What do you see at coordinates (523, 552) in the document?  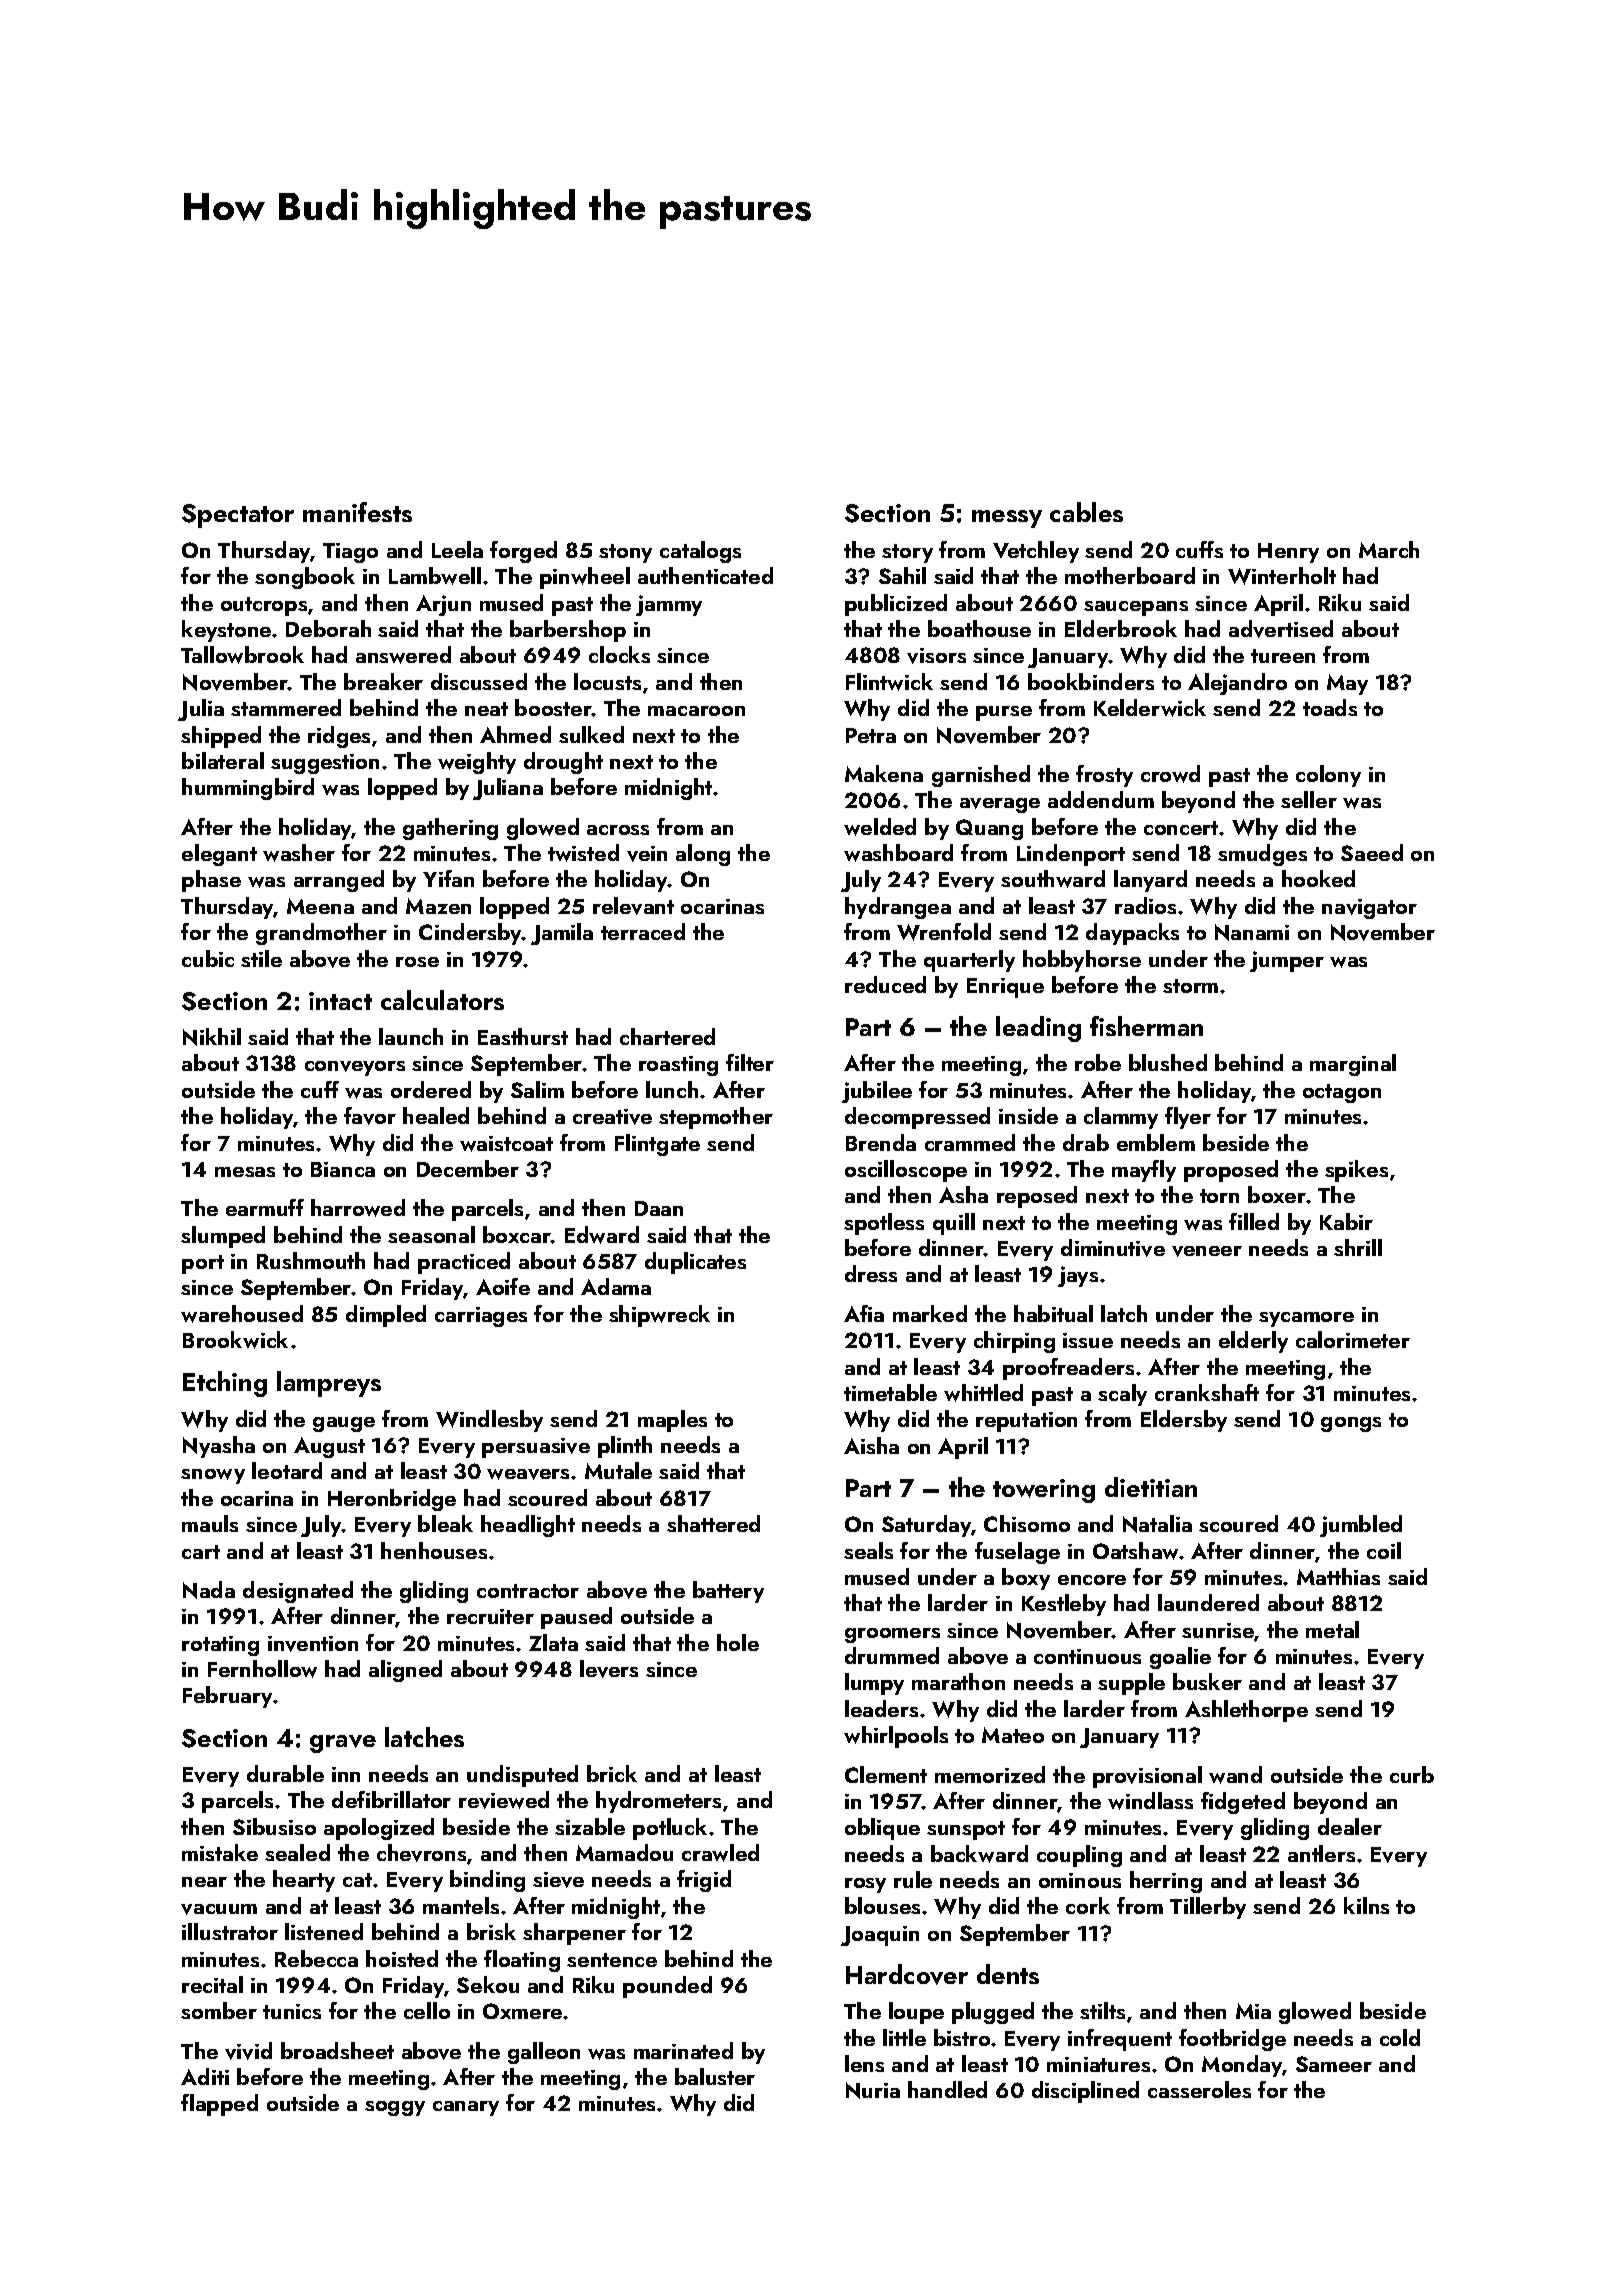 I see `forged` at bounding box center [523, 552].
